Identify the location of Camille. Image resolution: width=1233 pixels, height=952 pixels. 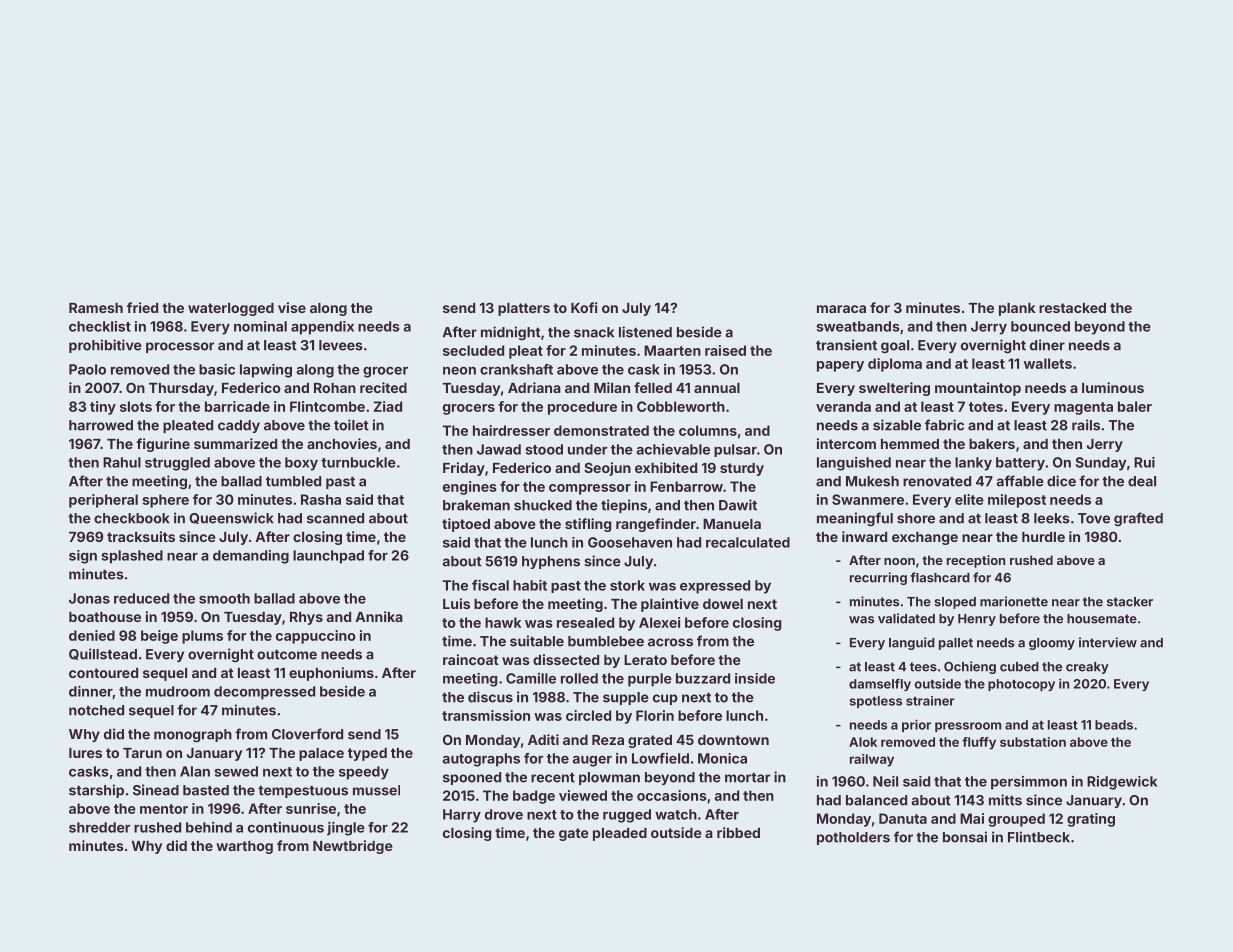
(531, 678).
